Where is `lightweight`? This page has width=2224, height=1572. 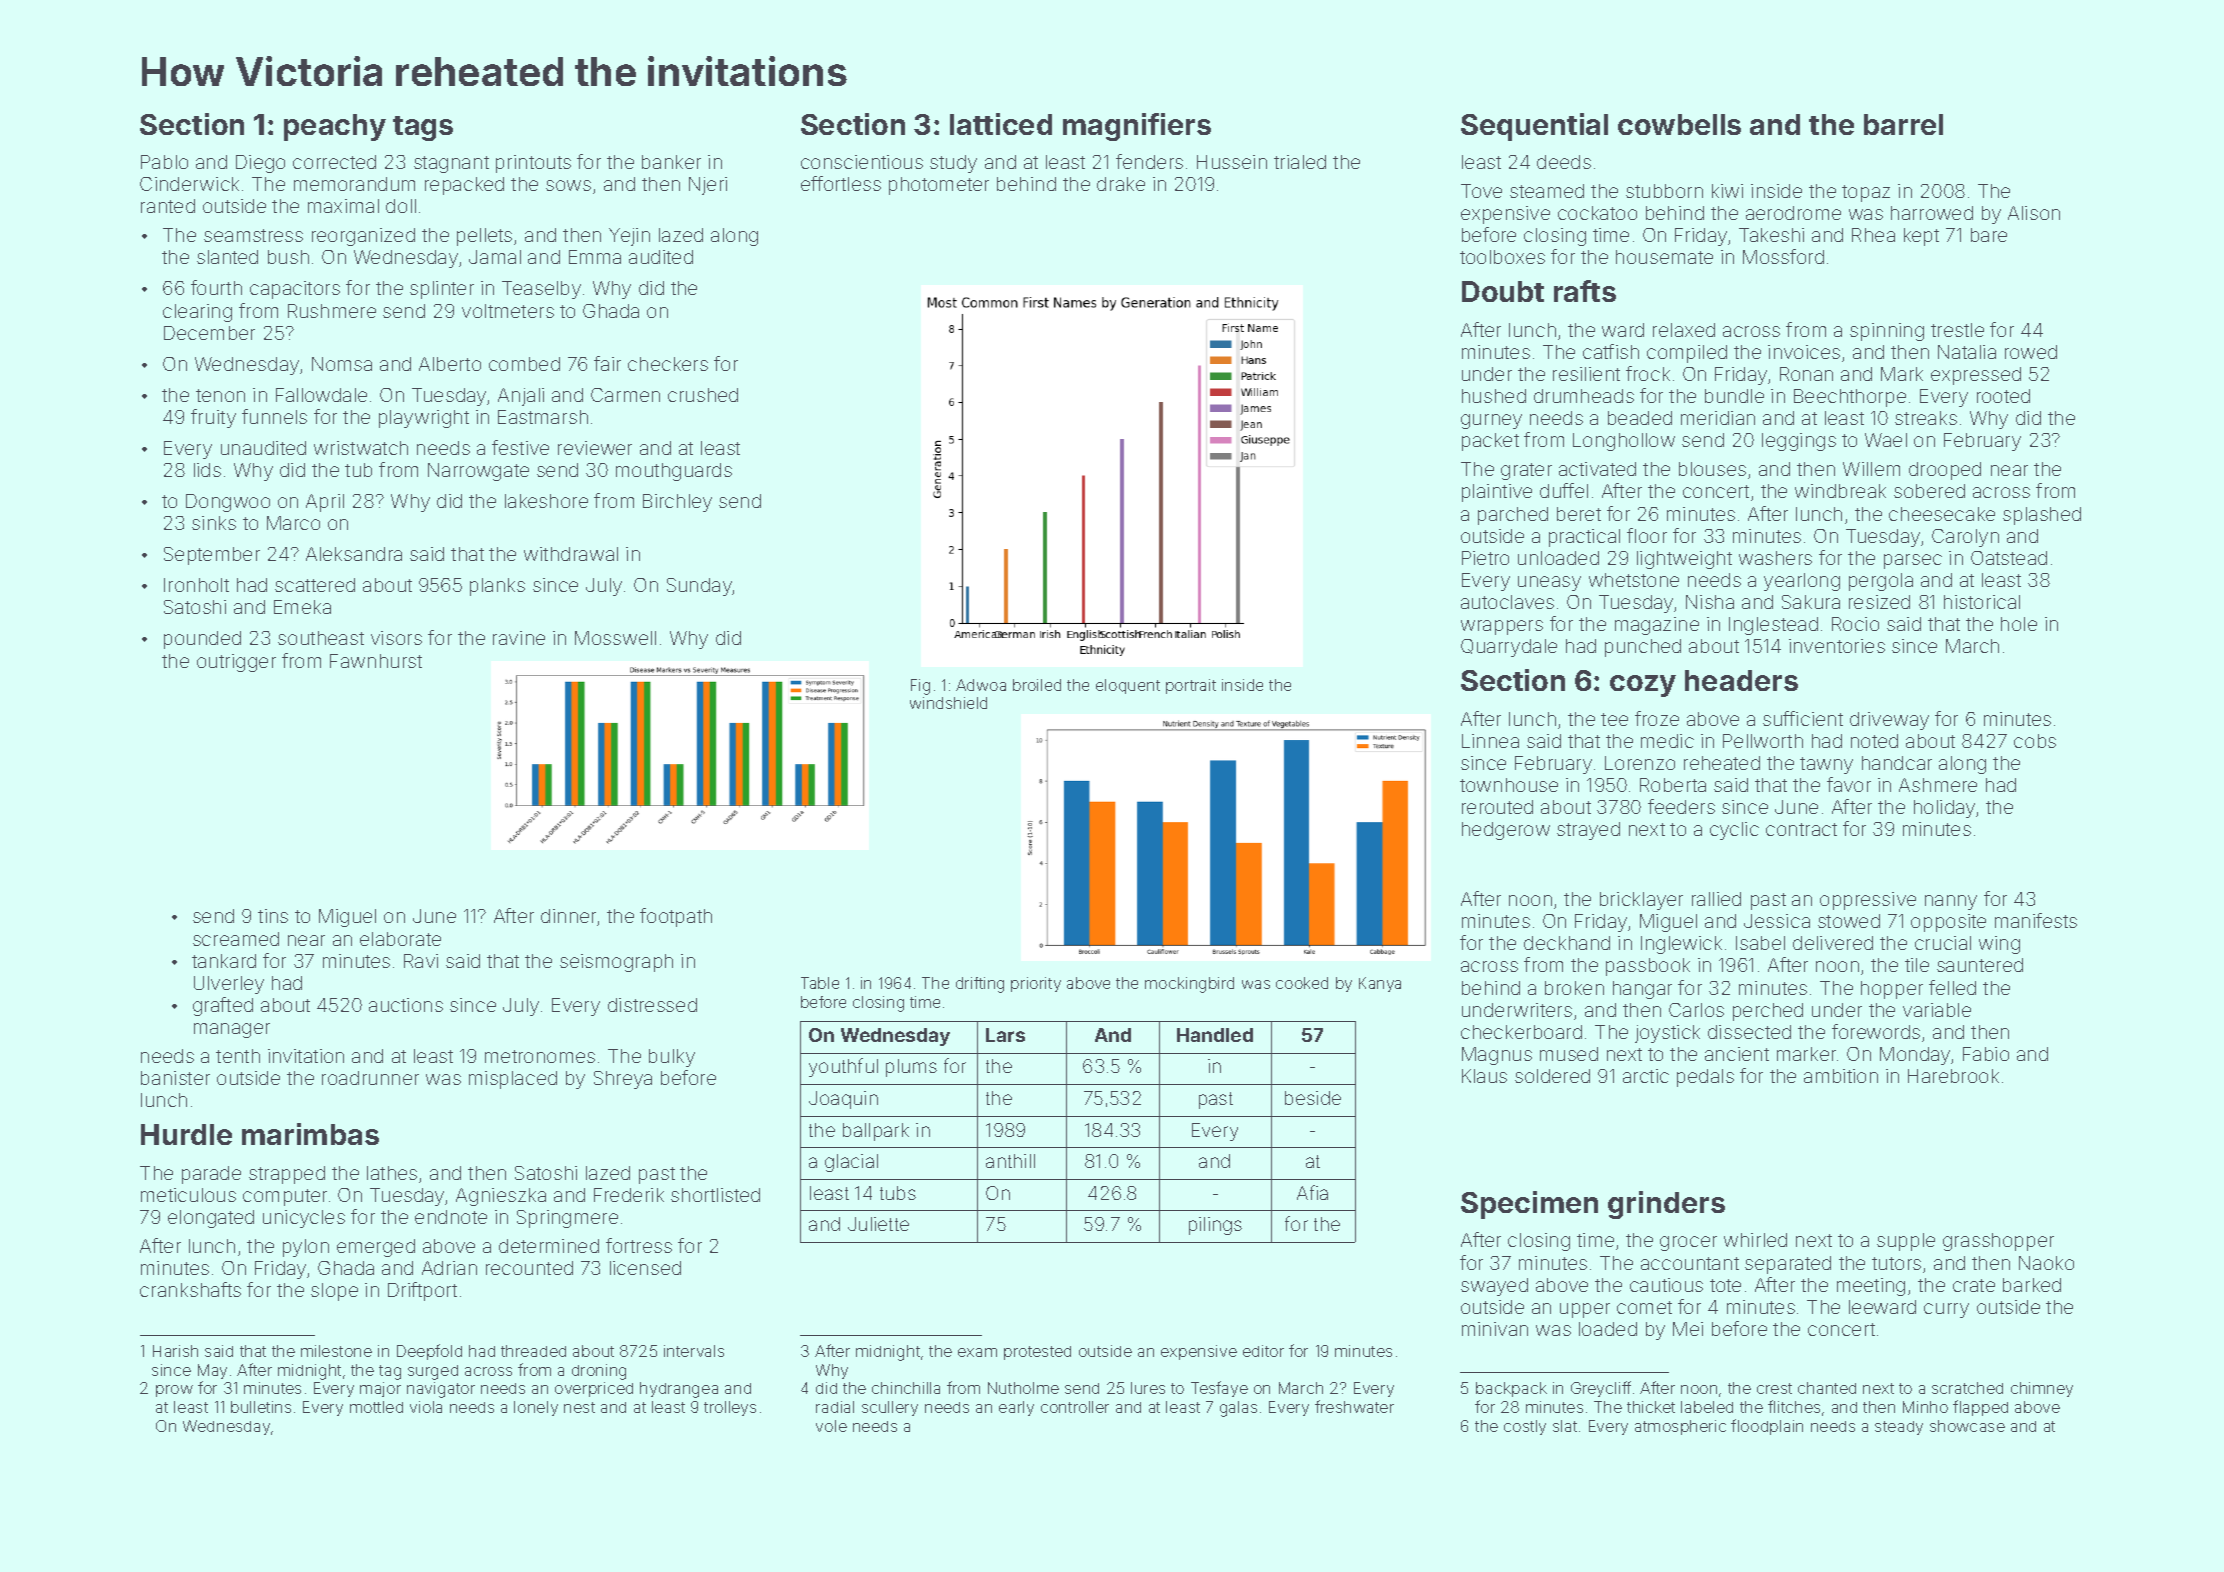 lightweight is located at coordinates (1684, 560).
